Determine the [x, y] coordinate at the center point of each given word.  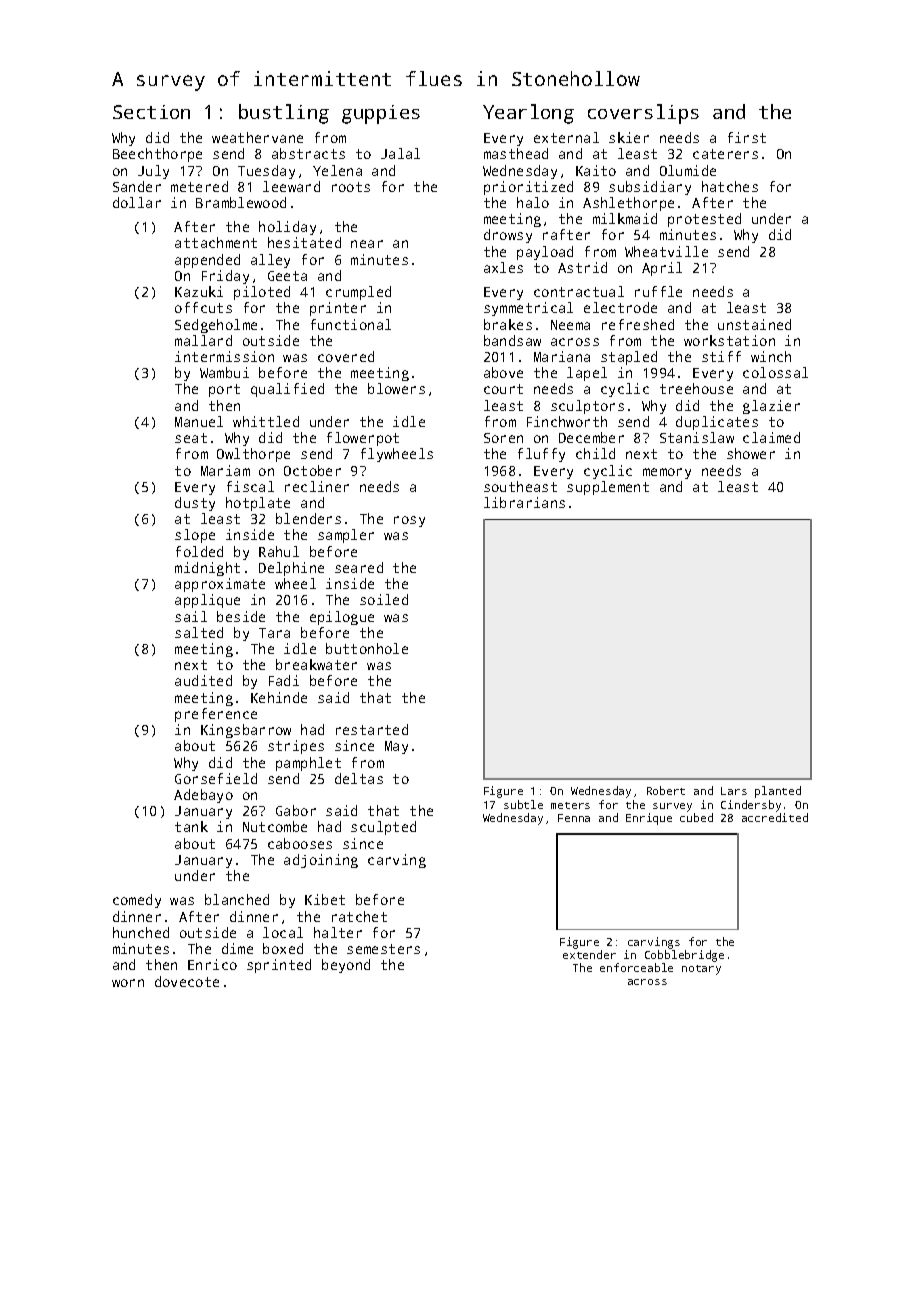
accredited [775, 817]
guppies [381, 114]
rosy [409, 521]
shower [751, 453]
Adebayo [203, 796]
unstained [754, 324]
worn [128, 983]
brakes [508, 324]
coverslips [643, 114]
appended [207, 261]
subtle [523, 804]
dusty [195, 504]
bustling [284, 114]
